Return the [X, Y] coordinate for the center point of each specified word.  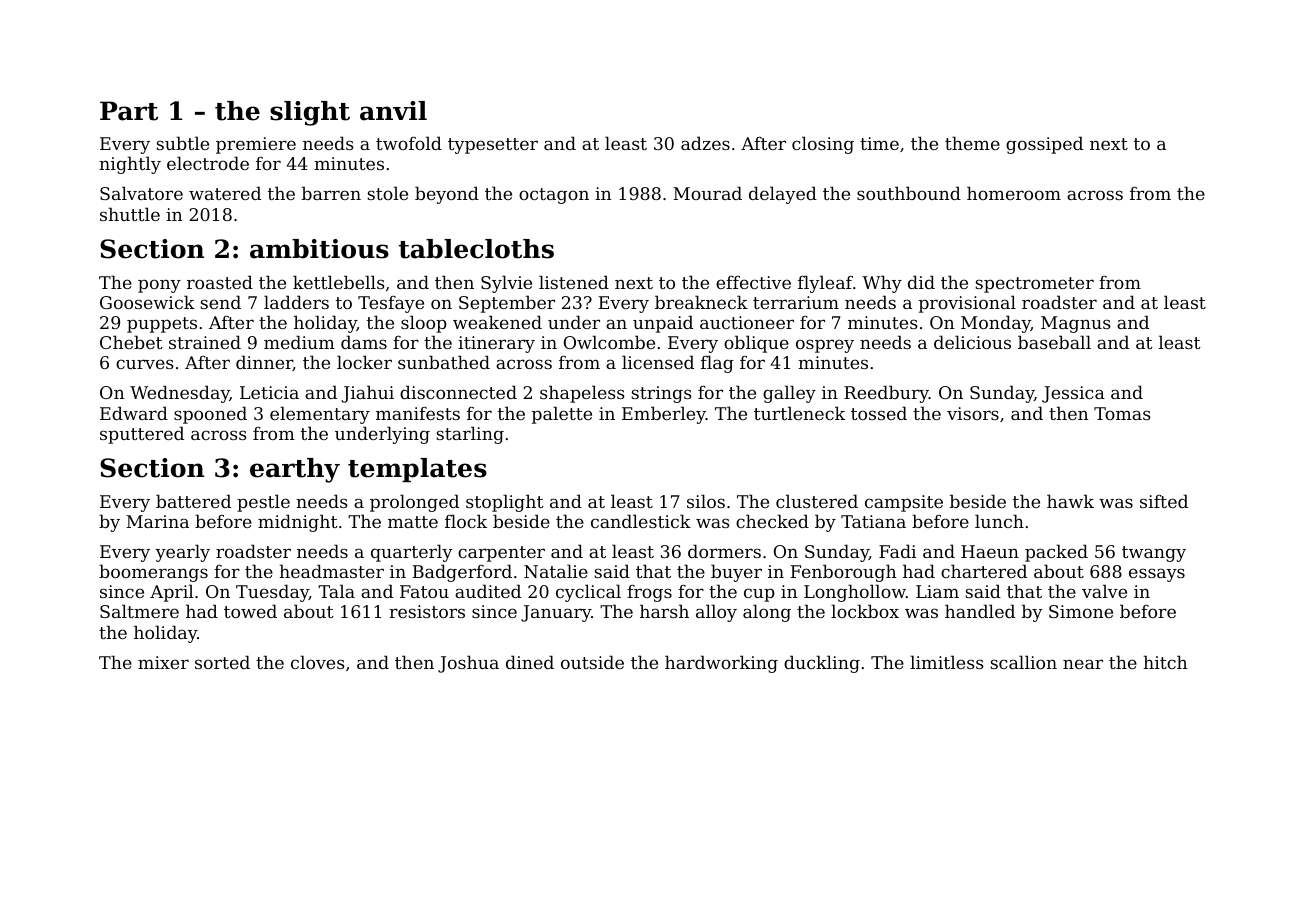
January [556, 613]
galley [789, 394]
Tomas [1122, 413]
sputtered [142, 435]
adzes [705, 143]
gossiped [1044, 145]
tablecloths [476, 249]
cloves [318, 662]
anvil [393, 111]
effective [753, 282]
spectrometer [1034, 285]
